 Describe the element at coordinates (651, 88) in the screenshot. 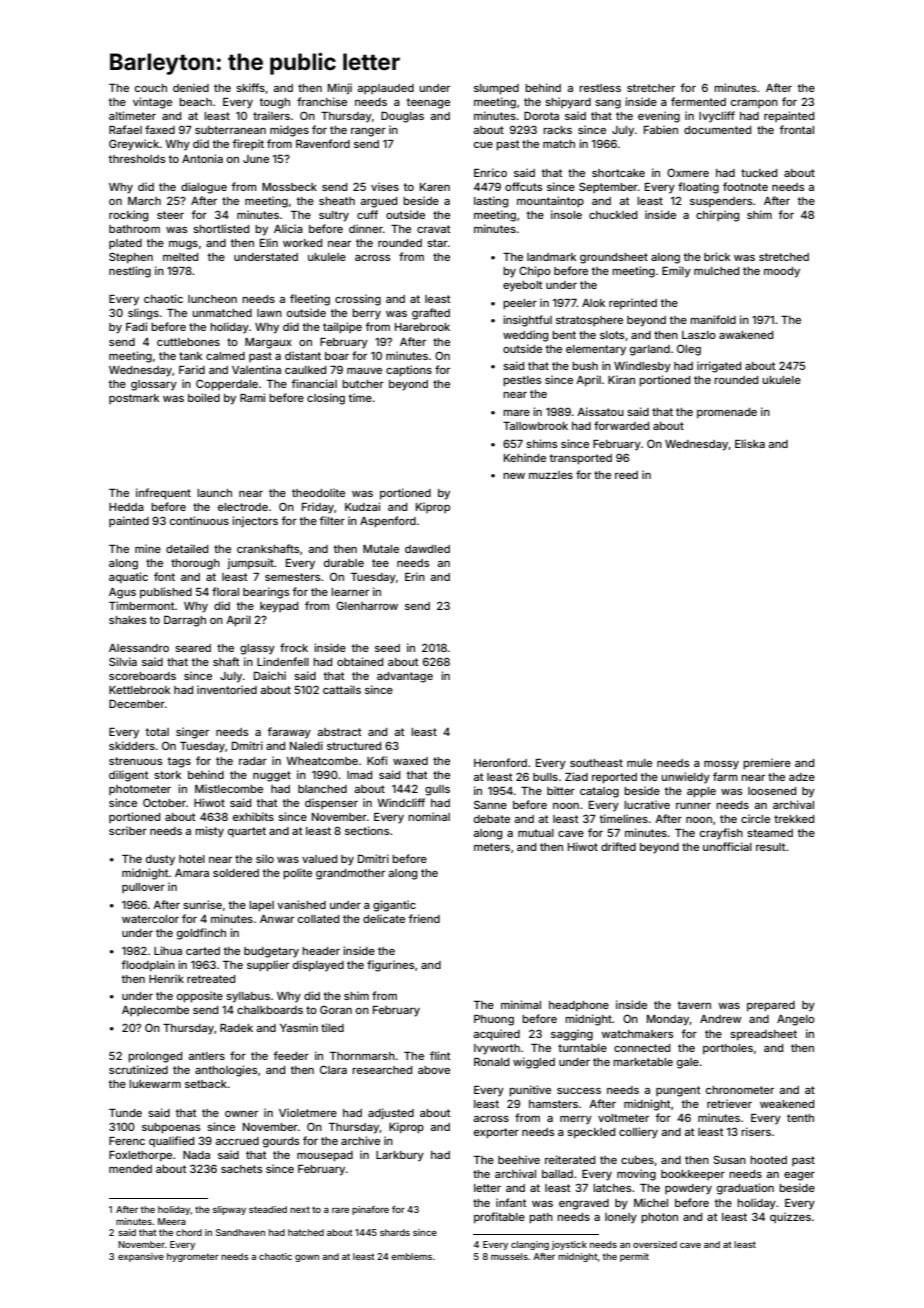

I see `stretcher` at that location.
